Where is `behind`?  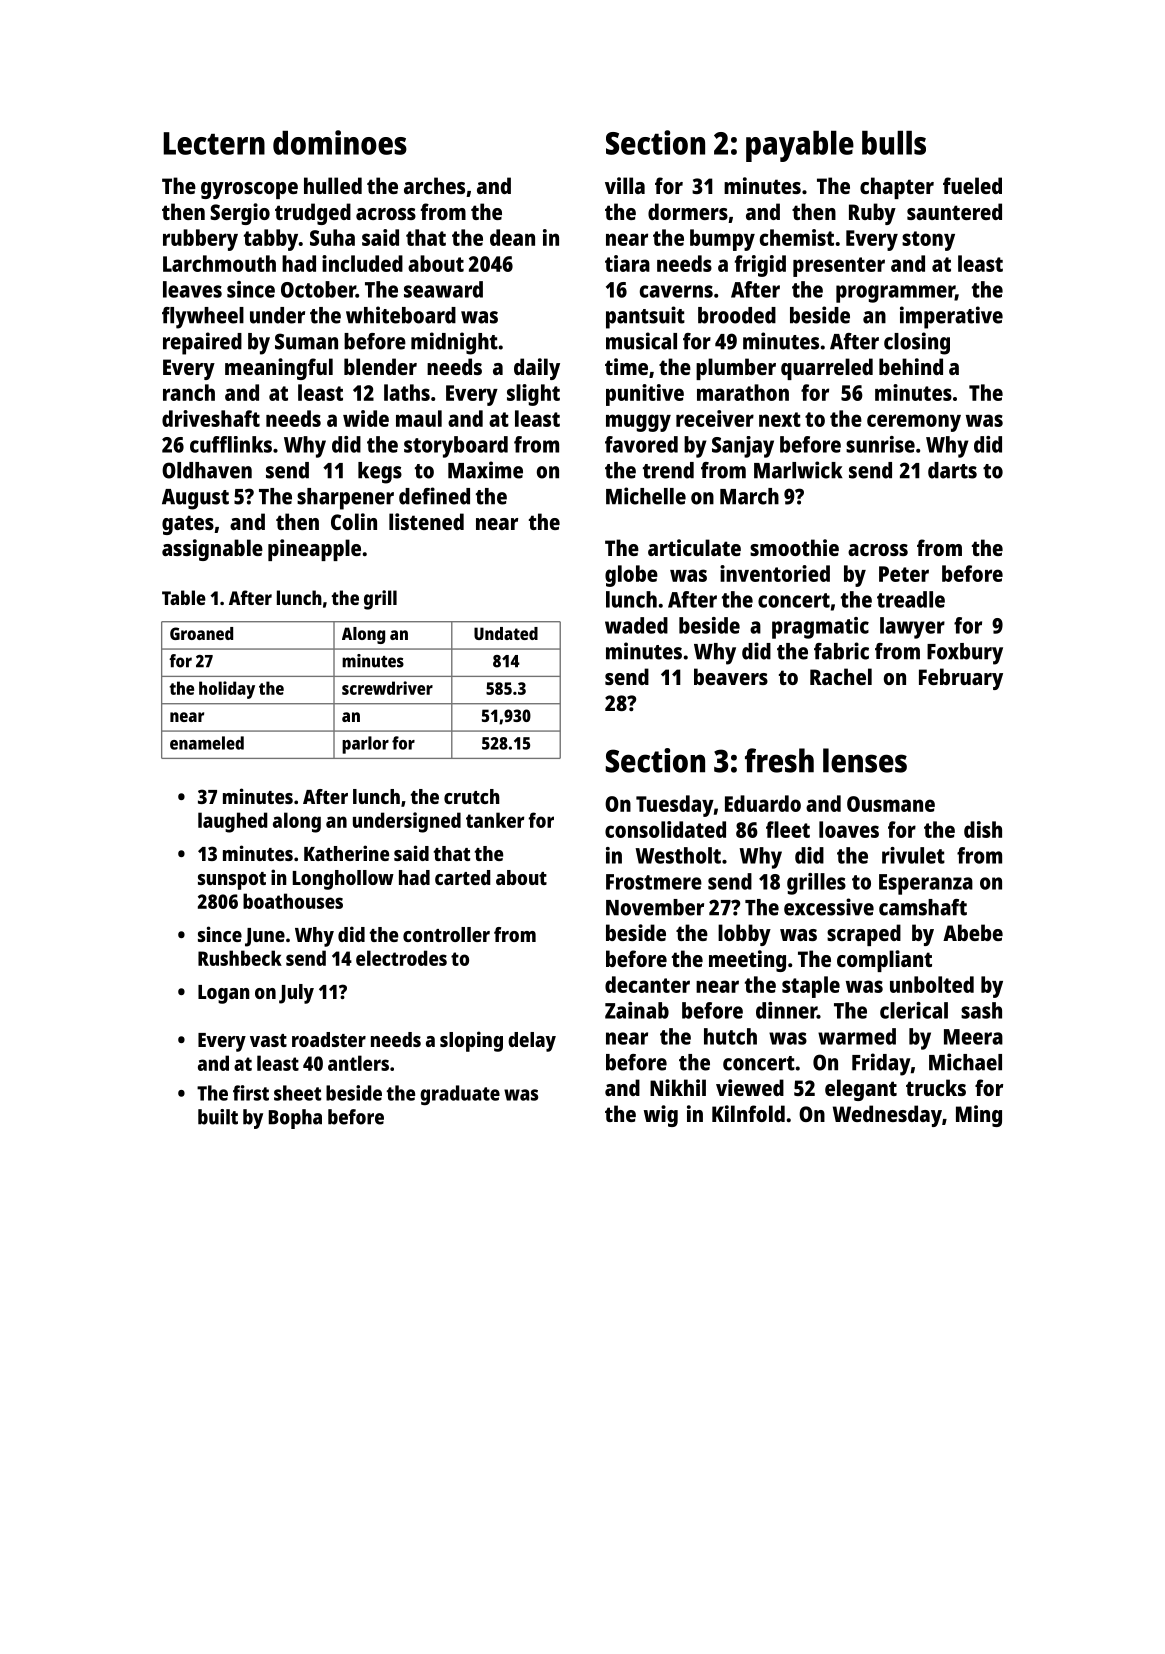 behind is located at coordinates (911, 366).
